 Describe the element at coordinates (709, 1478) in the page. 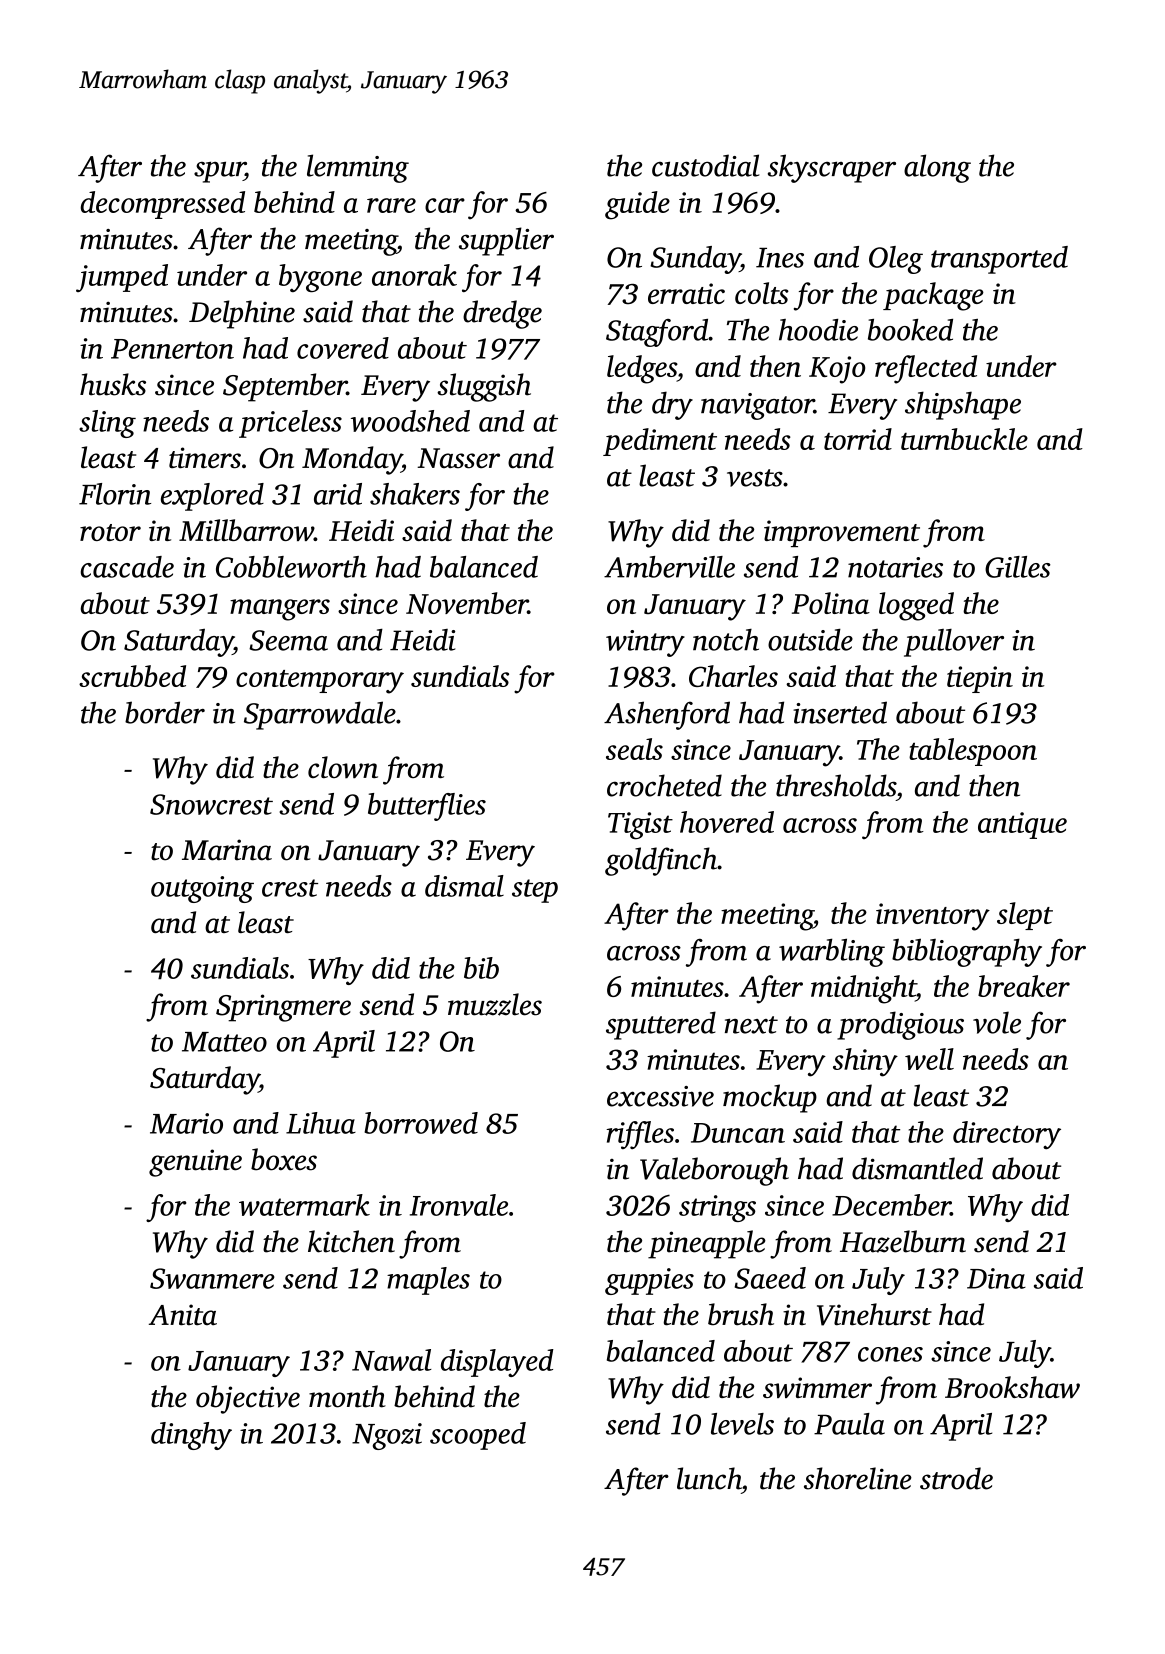

I see `lunch` at that location.
